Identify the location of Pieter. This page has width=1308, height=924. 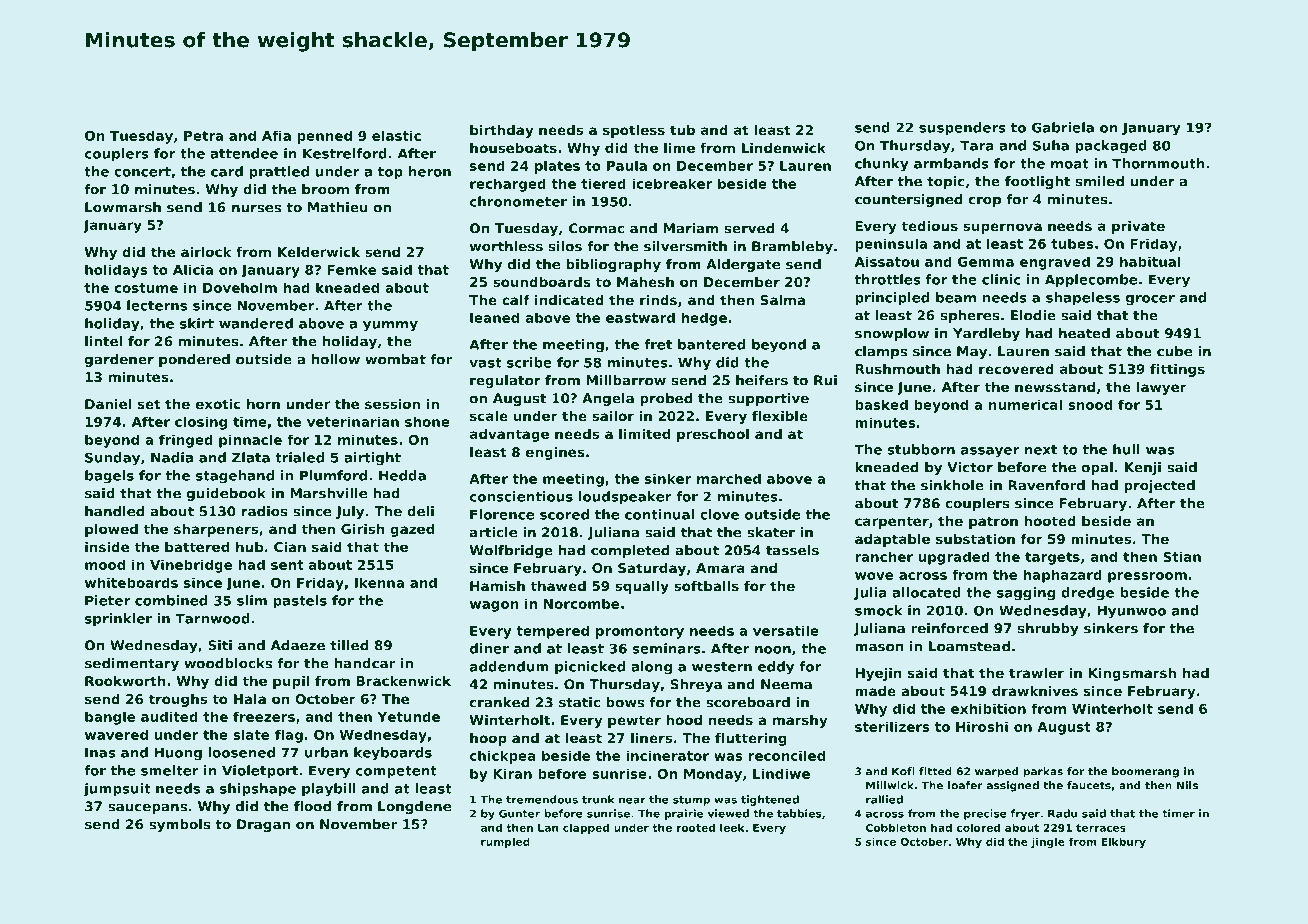
(107, 600).
